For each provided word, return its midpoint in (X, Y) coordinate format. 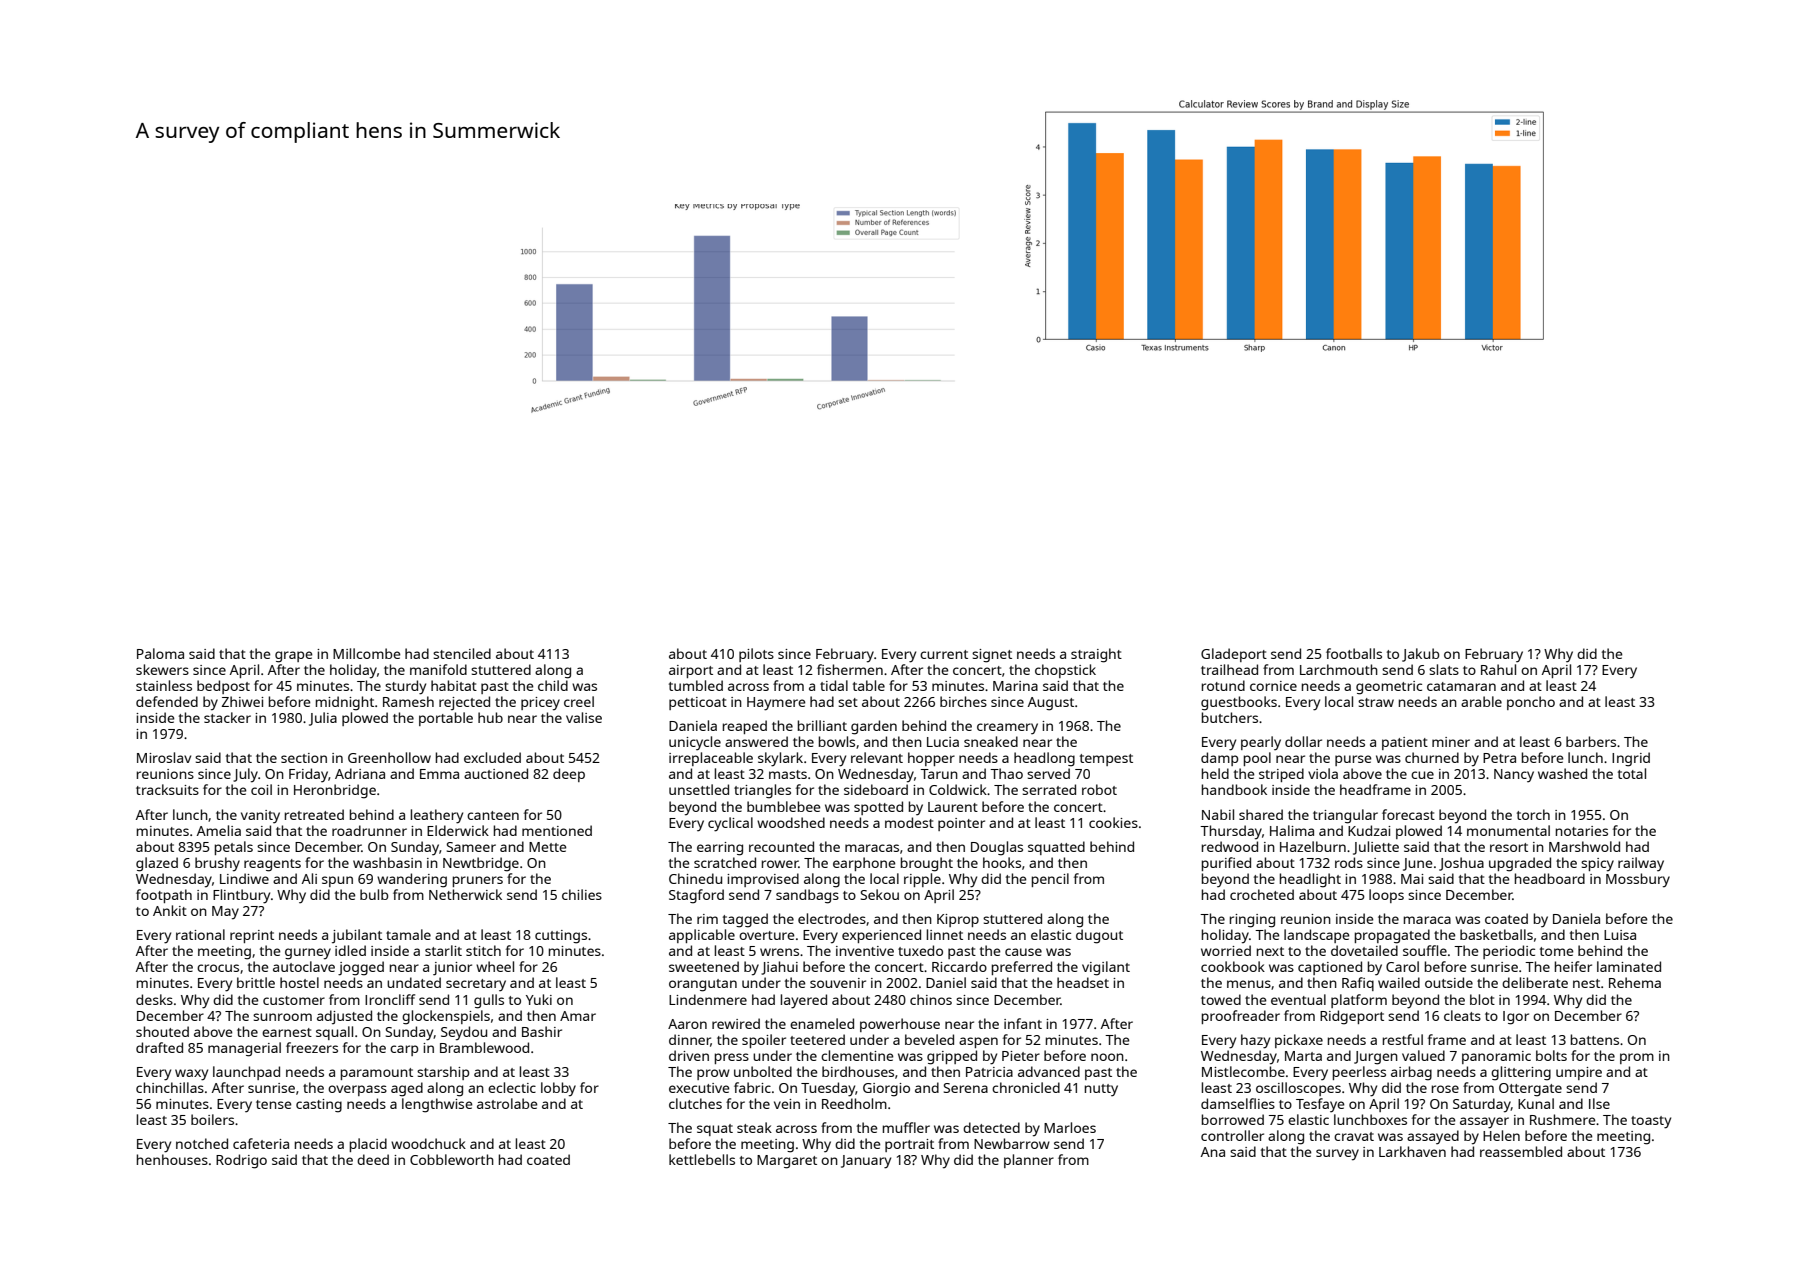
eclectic (512, 1087)
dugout (1099, 936)
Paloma (160, 653)
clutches (695, 1103)
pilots (756, 655)
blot (1482, 999)
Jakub (1420, 655)
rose (1445, 1089)
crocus (218, 968)
